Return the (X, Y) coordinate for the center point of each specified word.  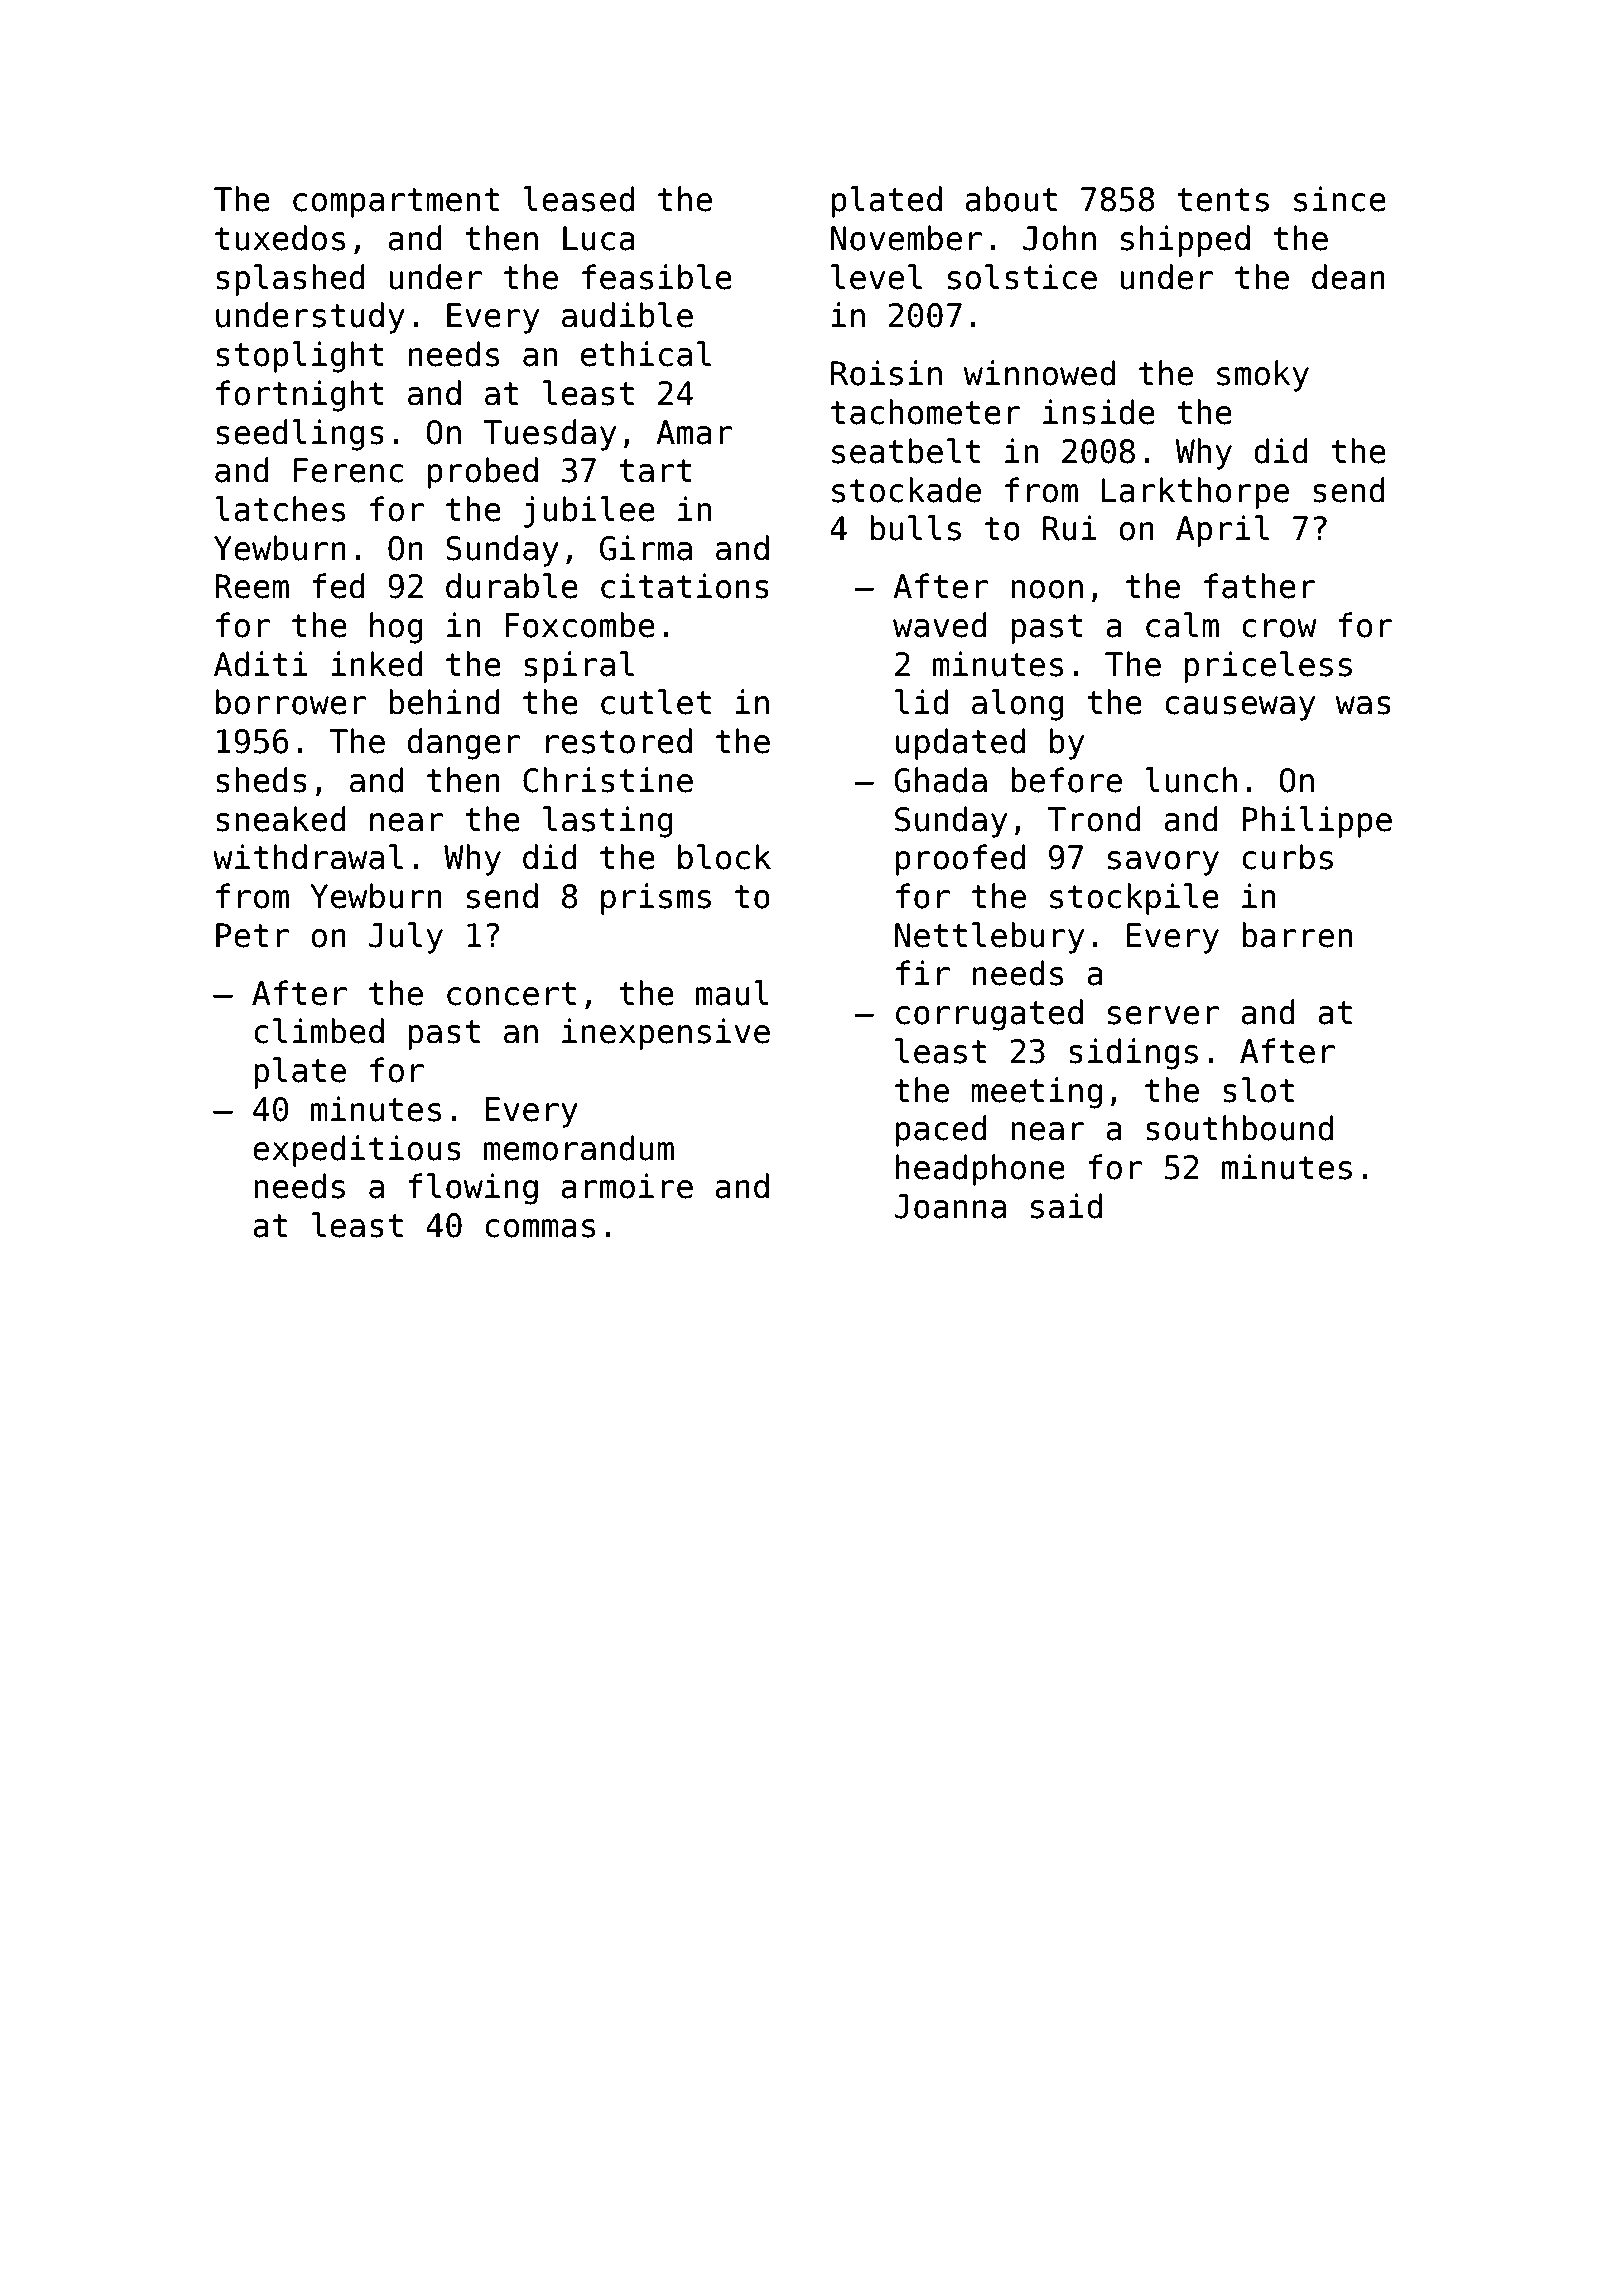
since (1340, 199)
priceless (1268, 667)
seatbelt (906, 451)
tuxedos (280, 238)
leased (578, 199)
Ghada (940, 780)
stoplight (300, 357)
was (1363, 705)
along (1018, 705)
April (1222, 531)
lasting (608, 822)
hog (396, 628)
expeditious (357, 1151)
